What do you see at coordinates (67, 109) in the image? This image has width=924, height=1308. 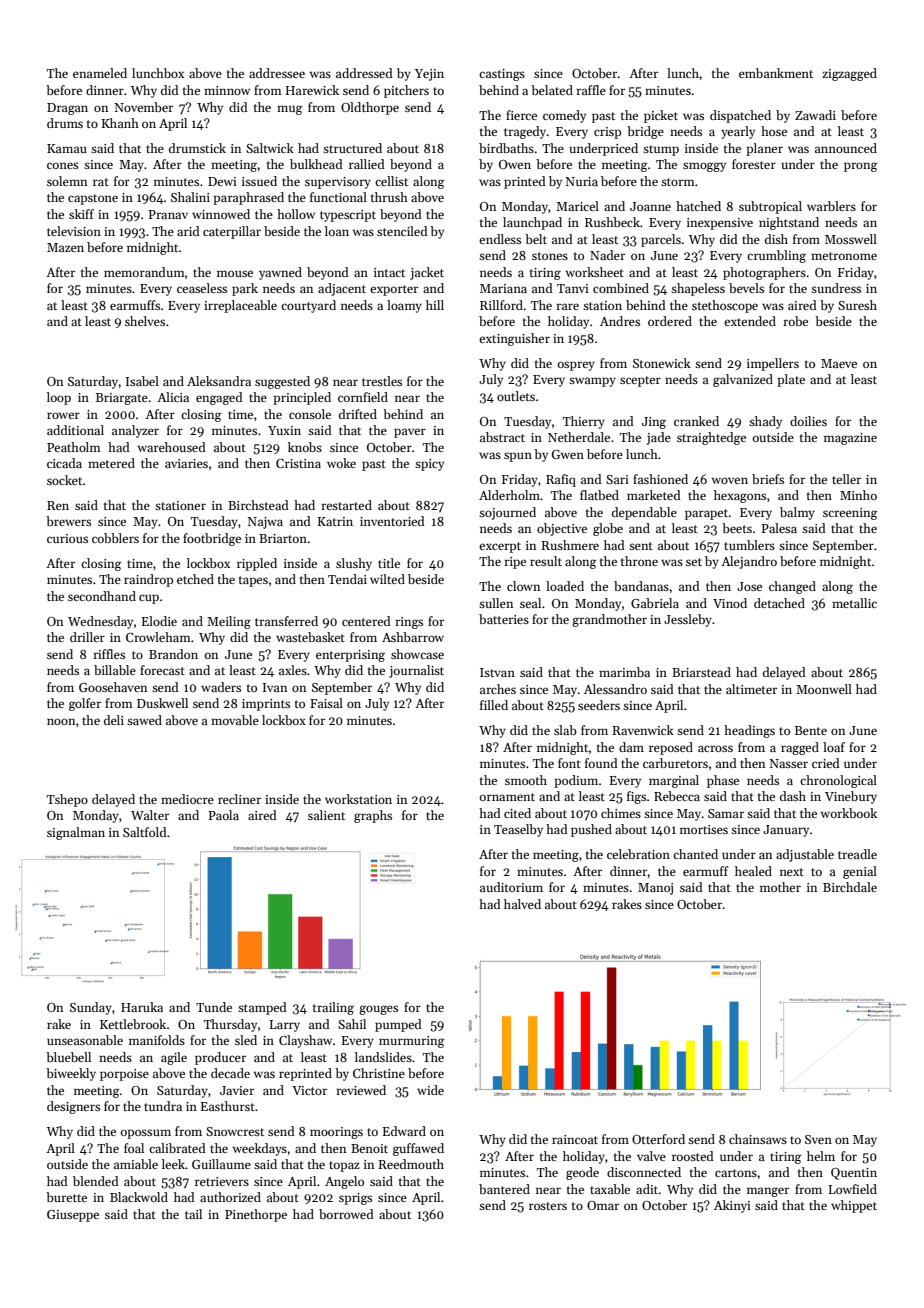 I see `Dragan` at bounding box center [67, 109].
